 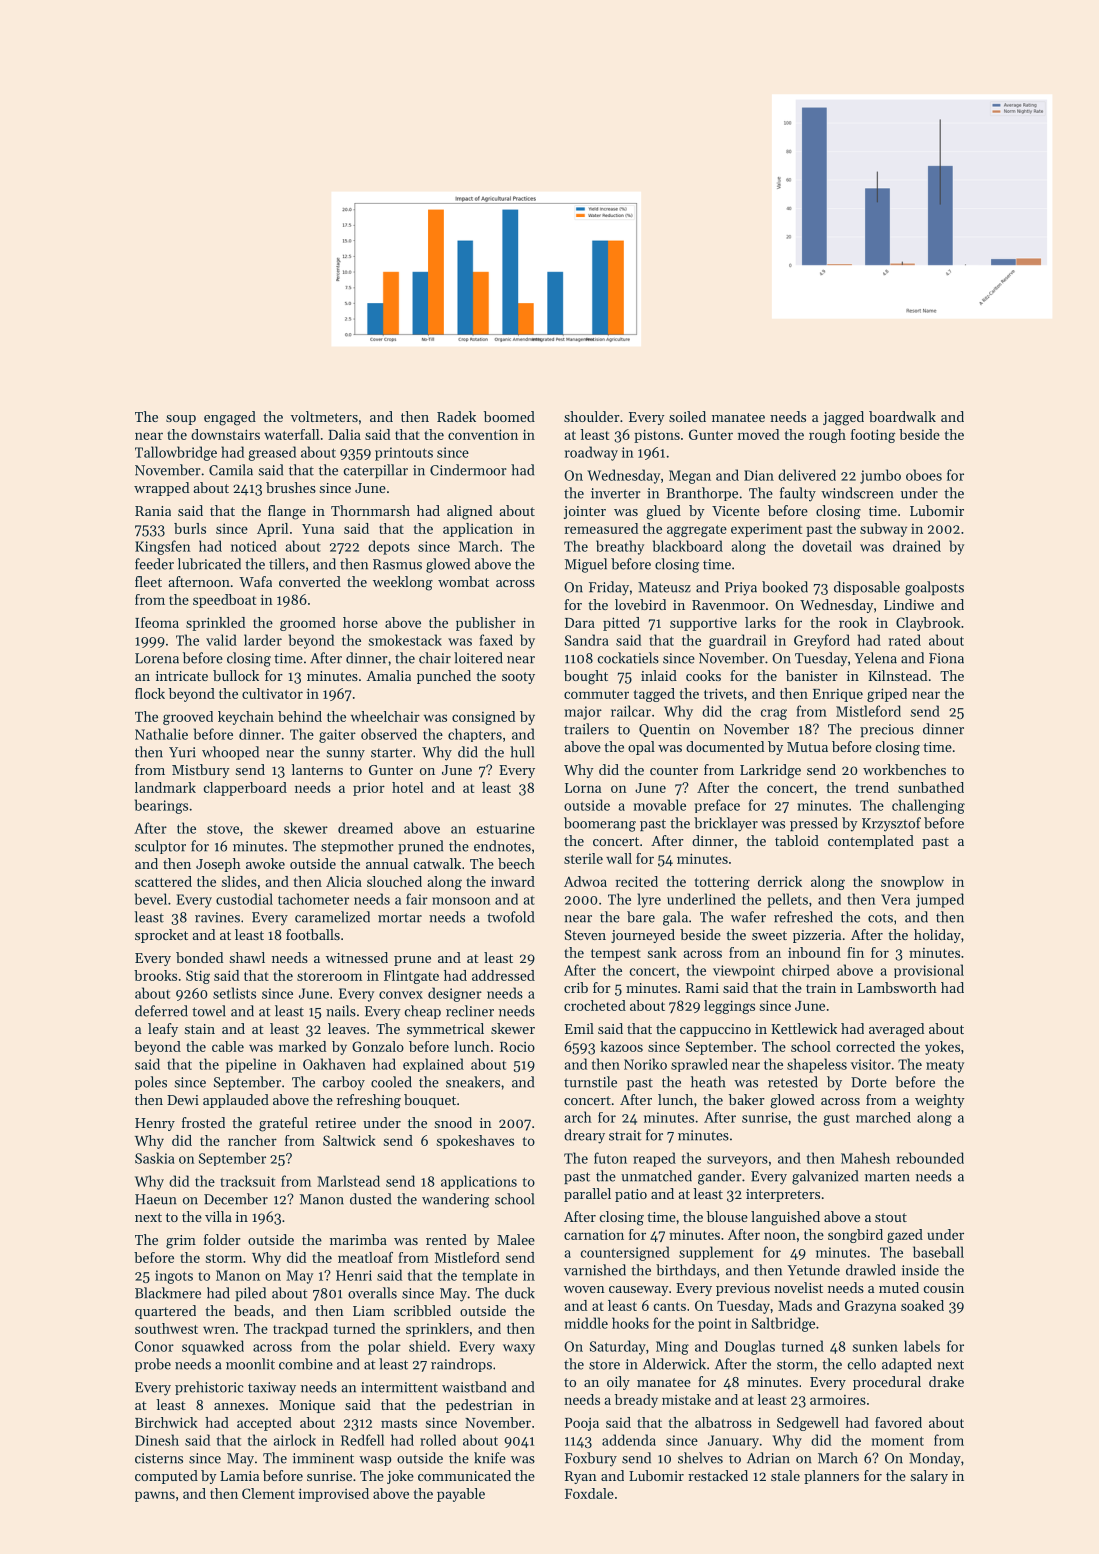 What do you see at coordinates (806, 971) in the screenshot?
I see `chirped` at bounding box center [806, 971].
